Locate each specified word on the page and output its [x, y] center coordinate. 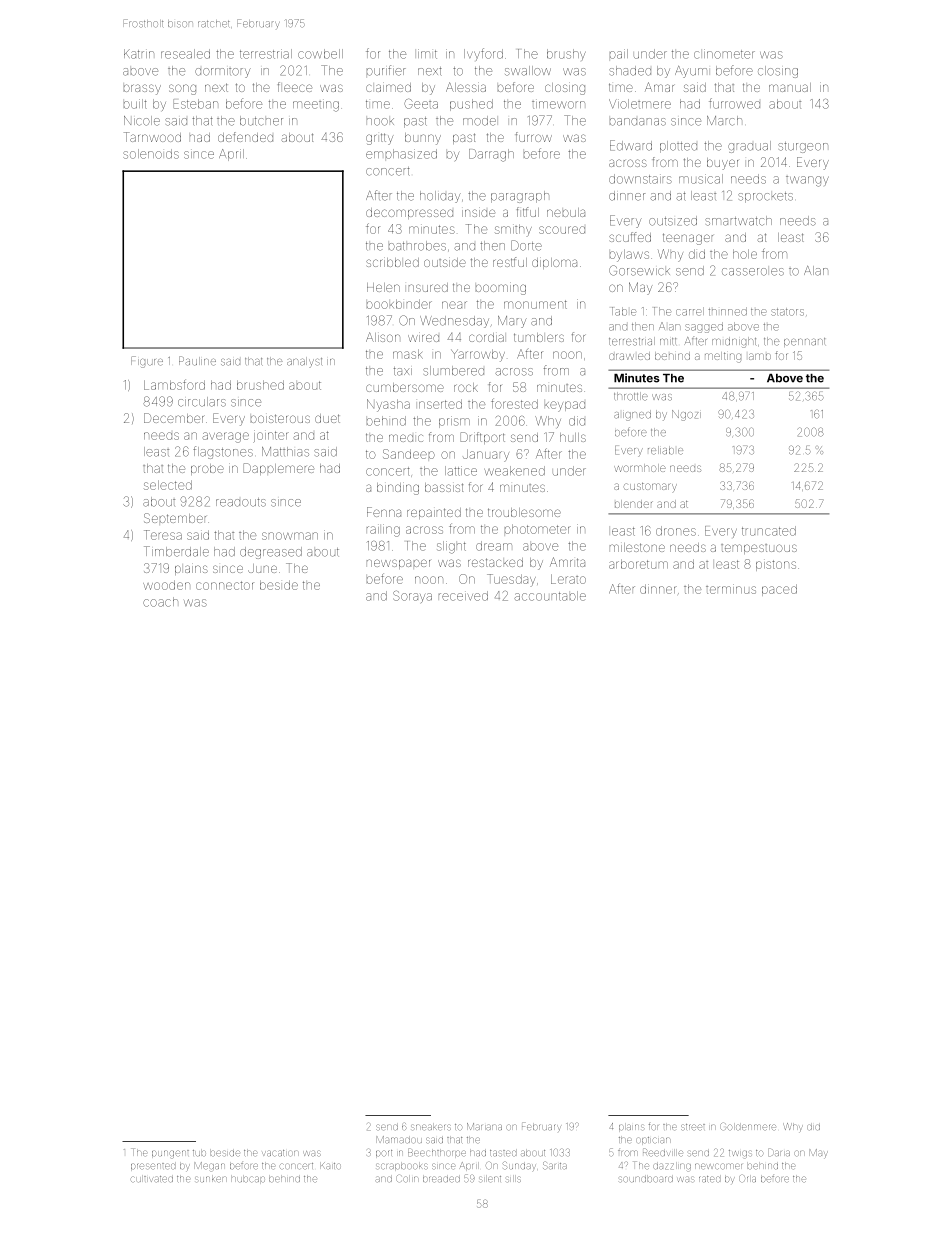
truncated [769, 531]
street [693, 1127]
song [182, 89]
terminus [731, 589]
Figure [147, 362]
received [463, 596]
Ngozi [686, 415]
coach [160, 602]
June [262, 568]
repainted [434, 513]
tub [199, 1153]
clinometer [724, 54]
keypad [565, 406]
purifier [386, 70]
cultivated [152, 1179]
